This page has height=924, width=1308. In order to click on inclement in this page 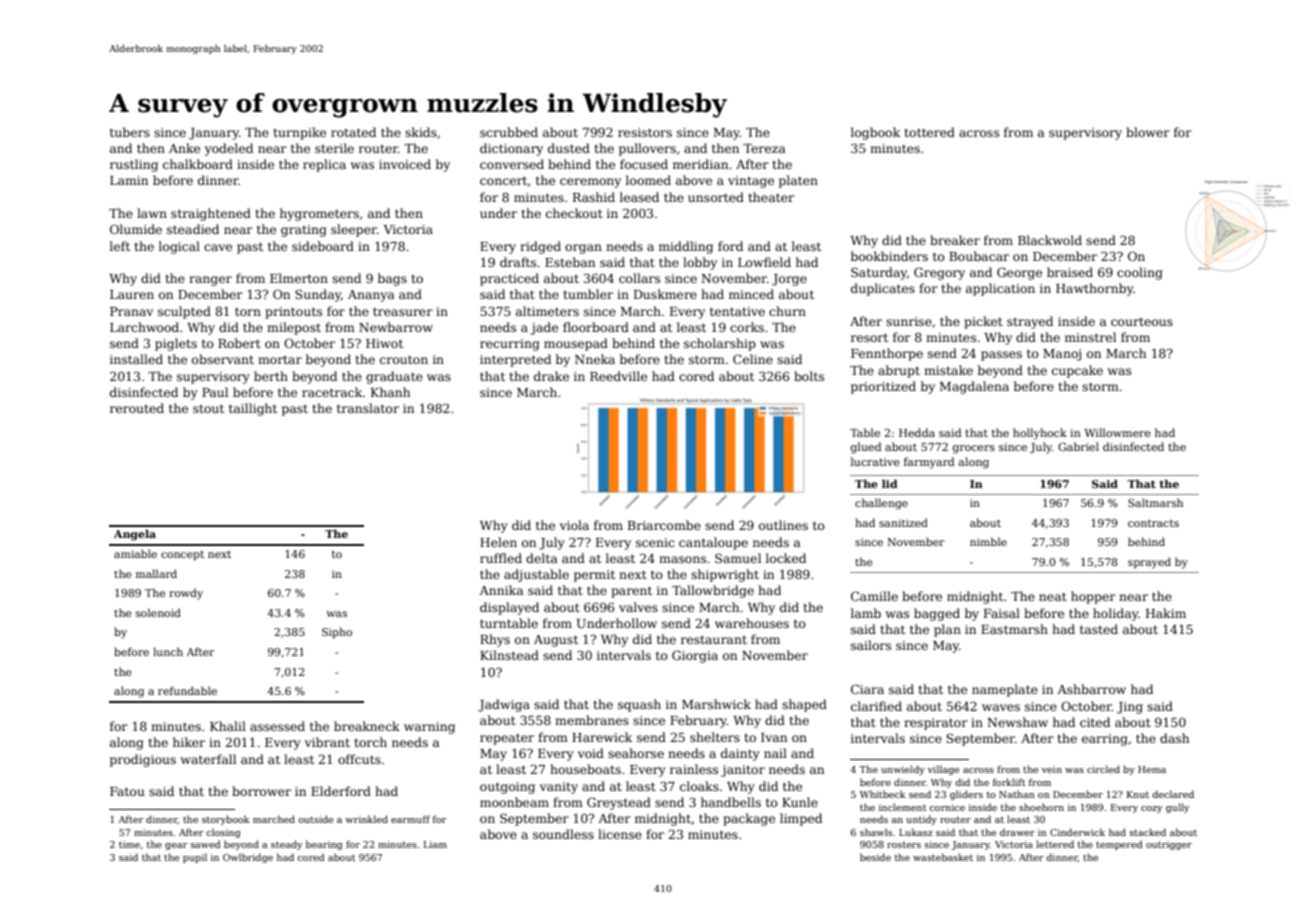, I will do `click(903, 807)`.
